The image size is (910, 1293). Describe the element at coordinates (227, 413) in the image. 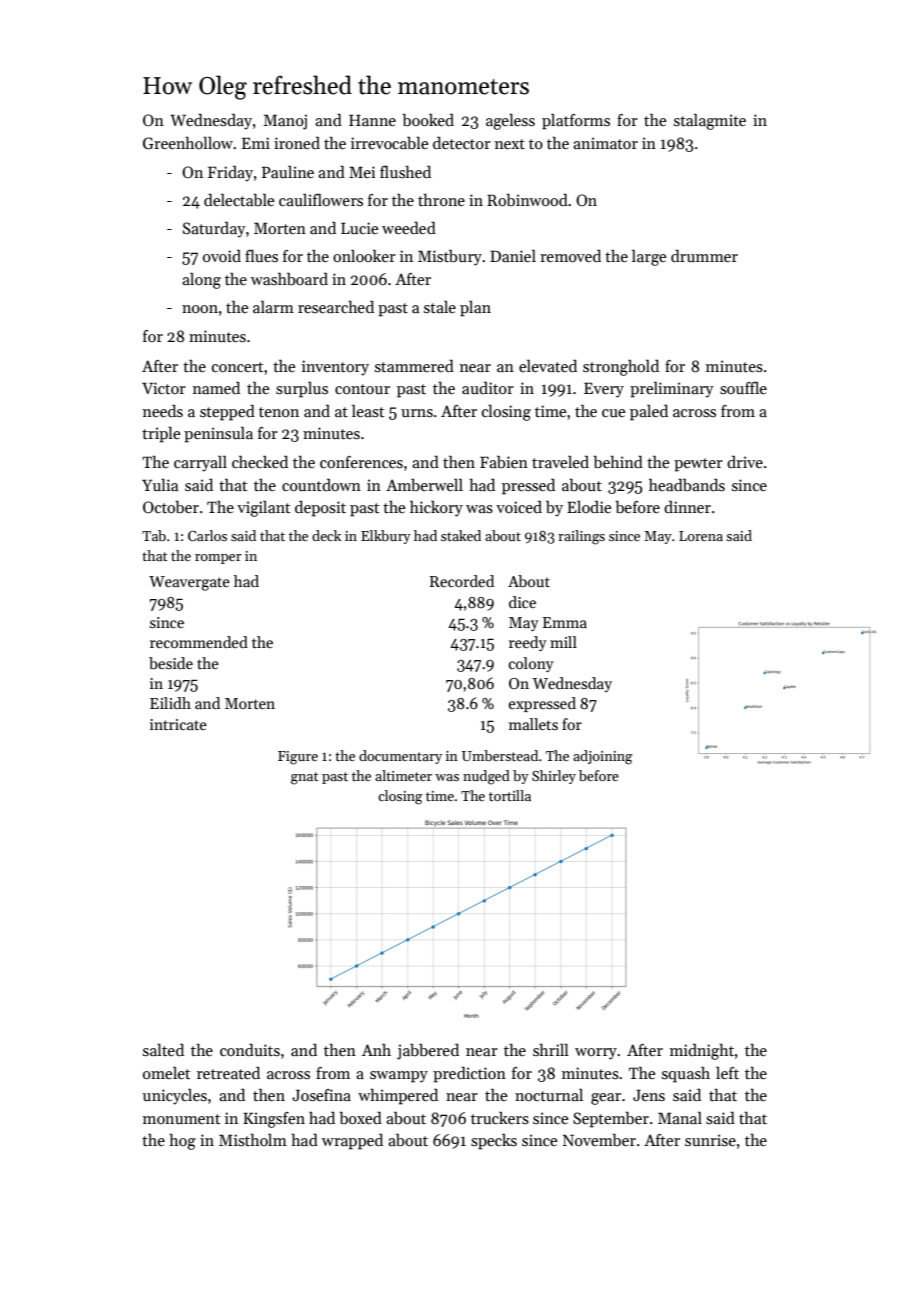

I see `stepped` at that location.
